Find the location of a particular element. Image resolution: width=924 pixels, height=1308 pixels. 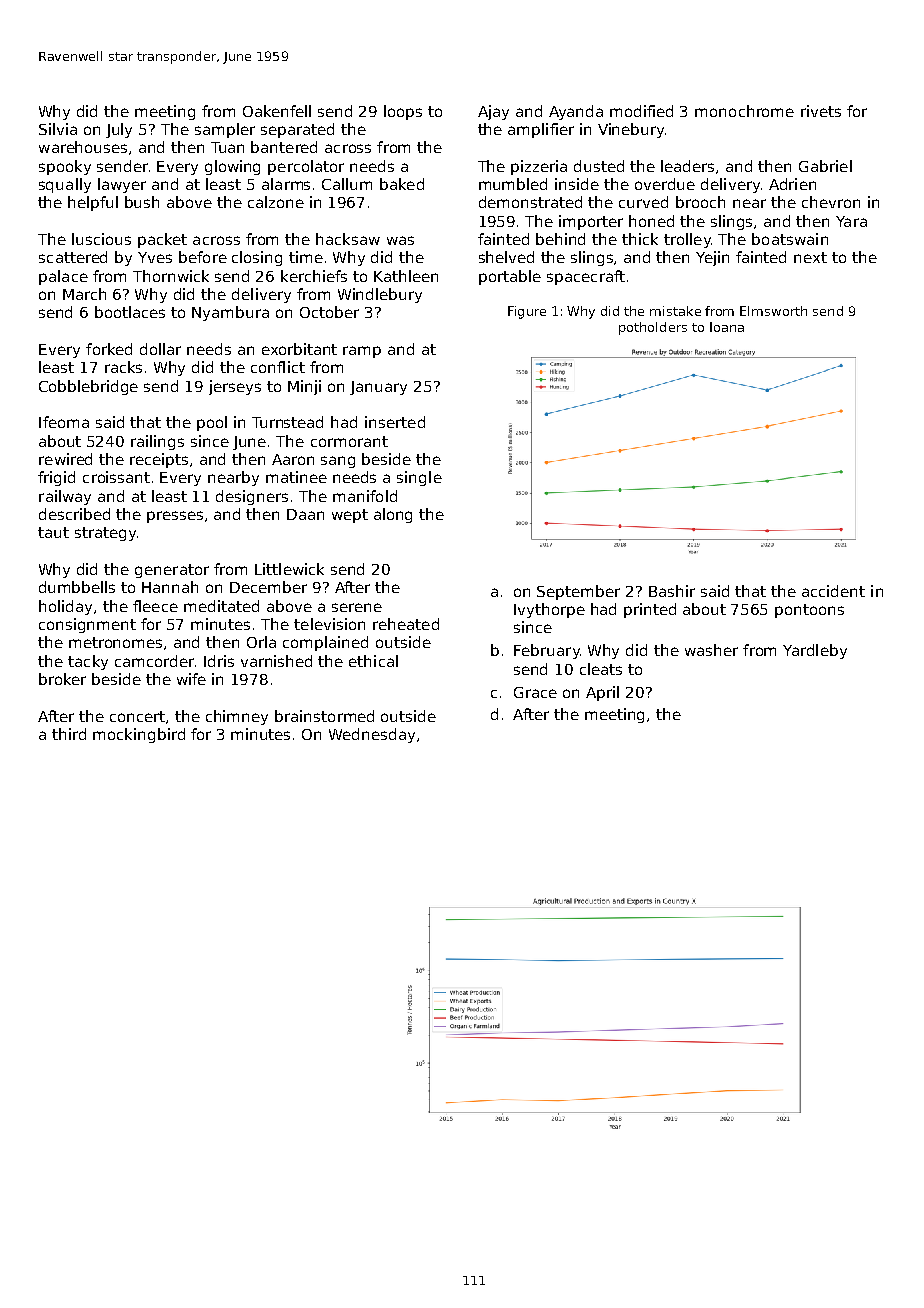

Ioana is located at coordinates (727, 327).
